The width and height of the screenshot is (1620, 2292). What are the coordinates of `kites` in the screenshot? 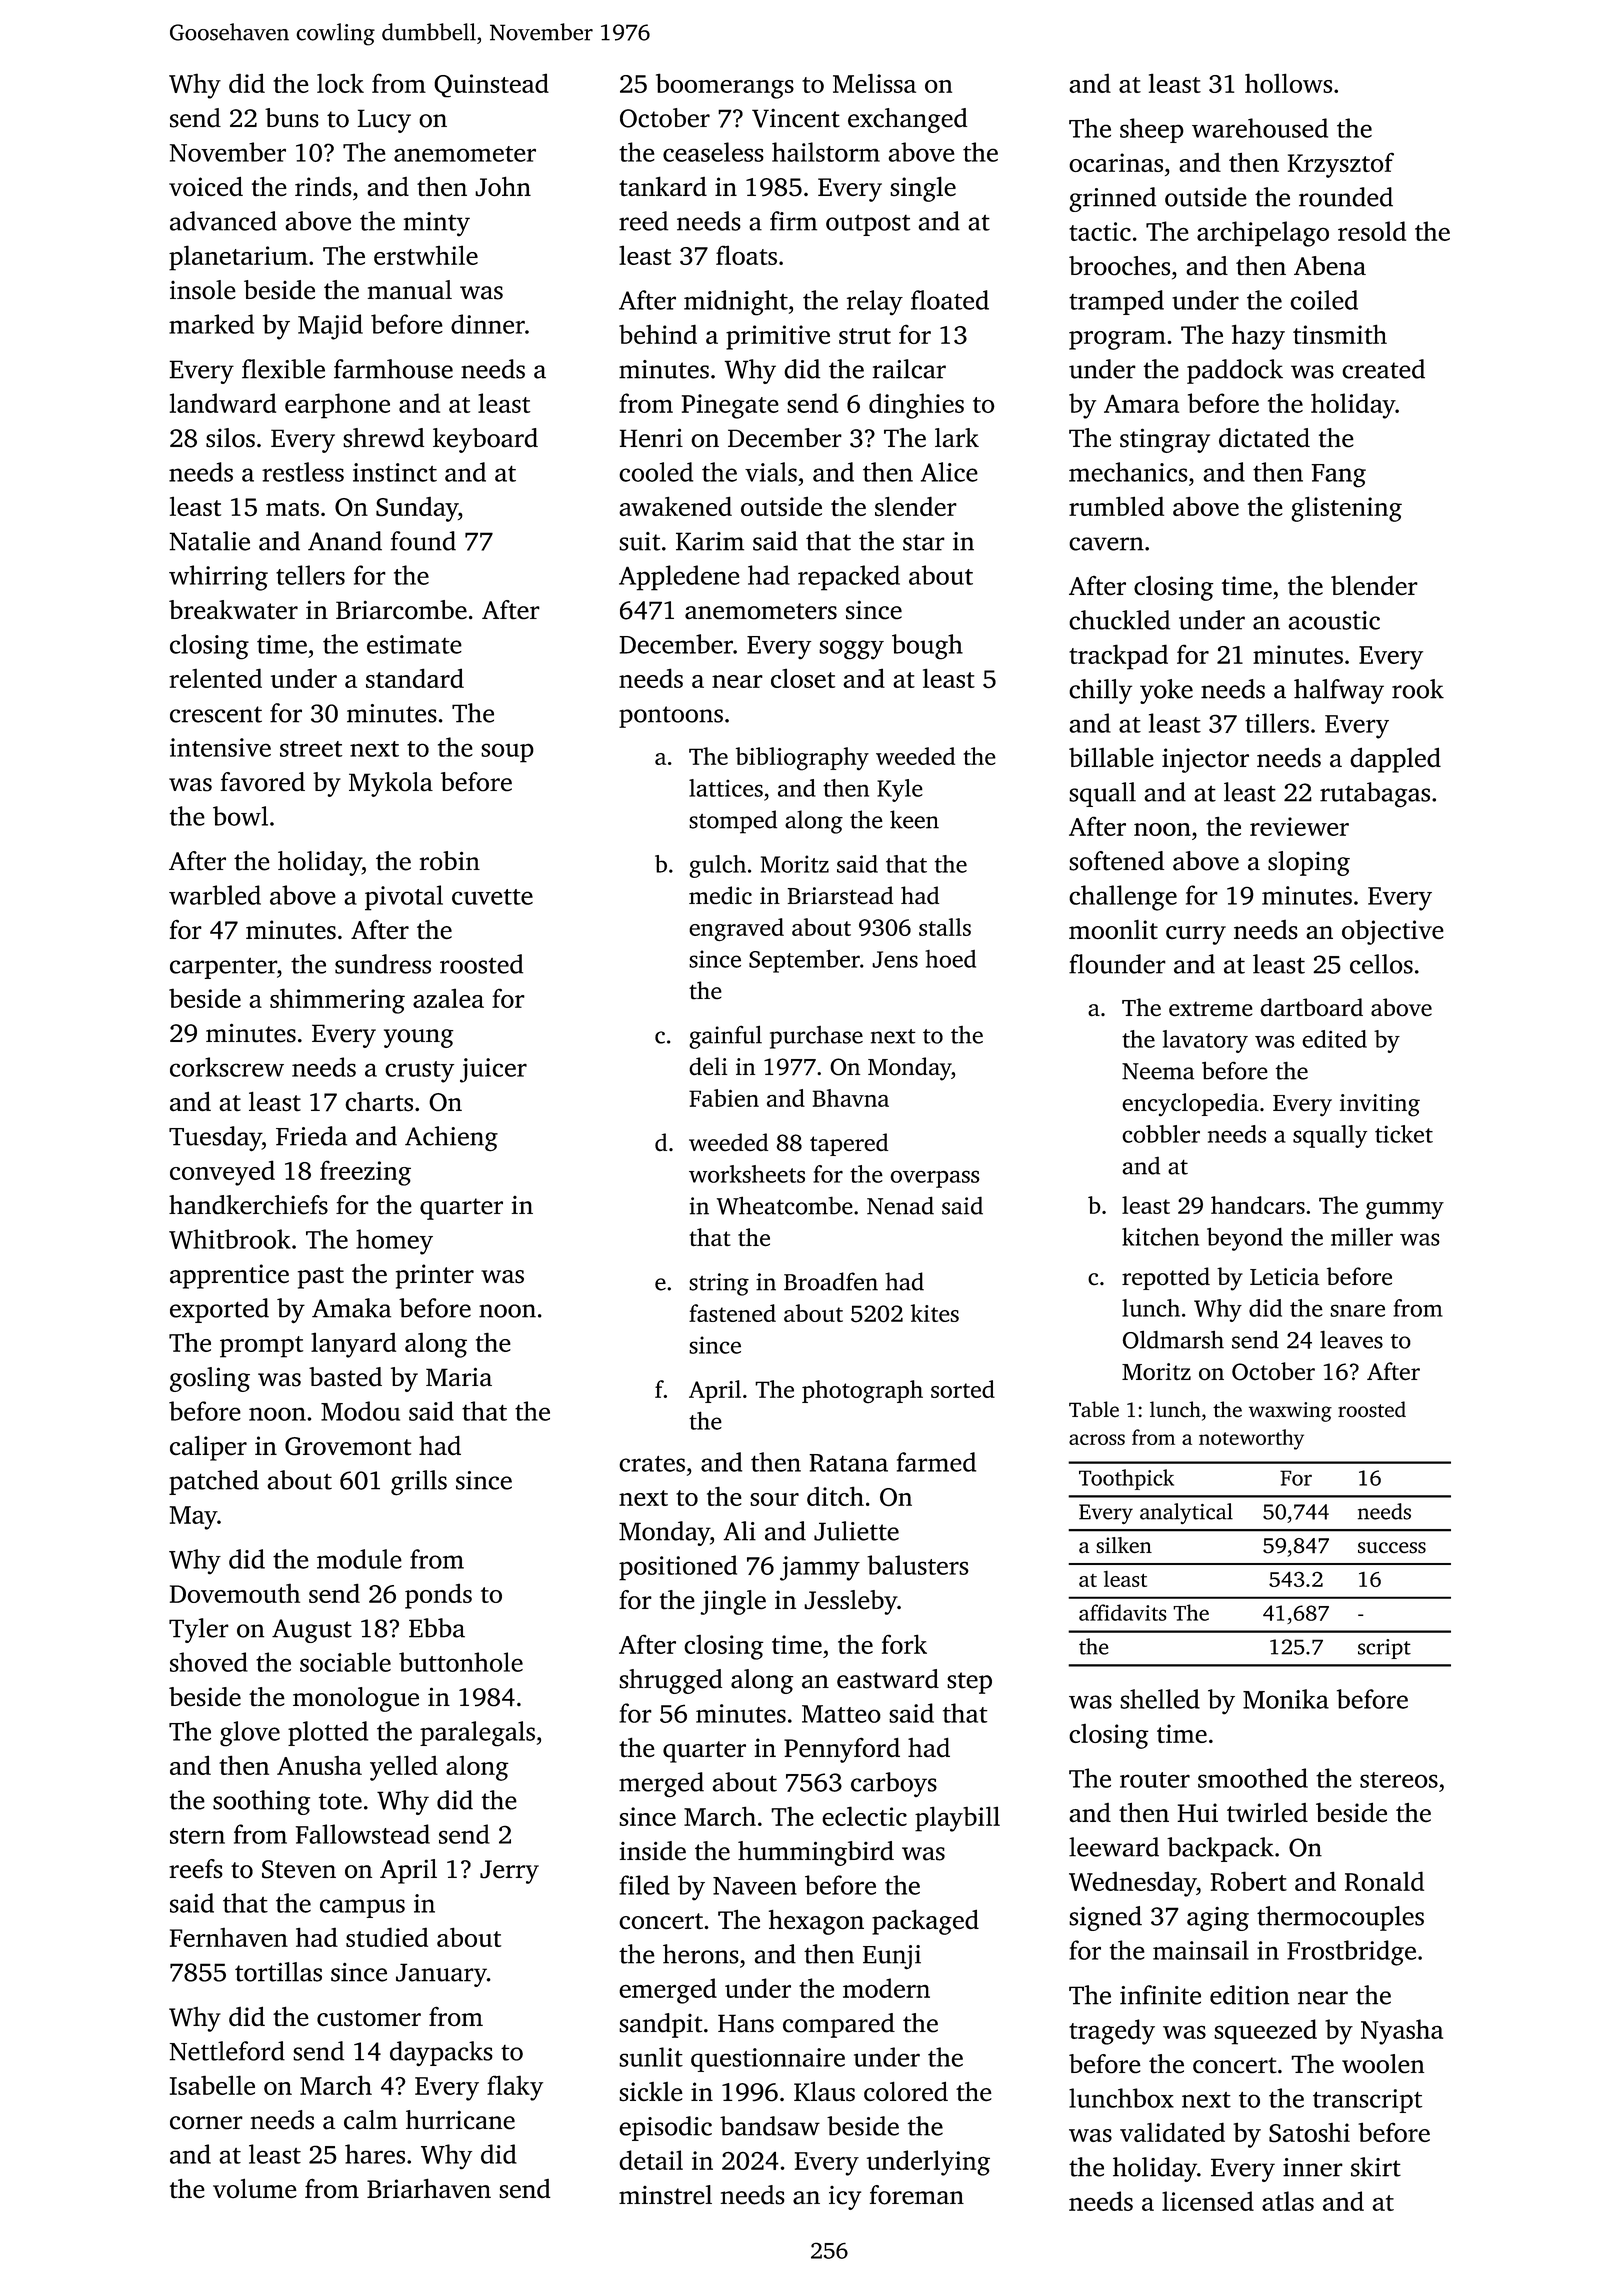 It's located at (935, 1313).
